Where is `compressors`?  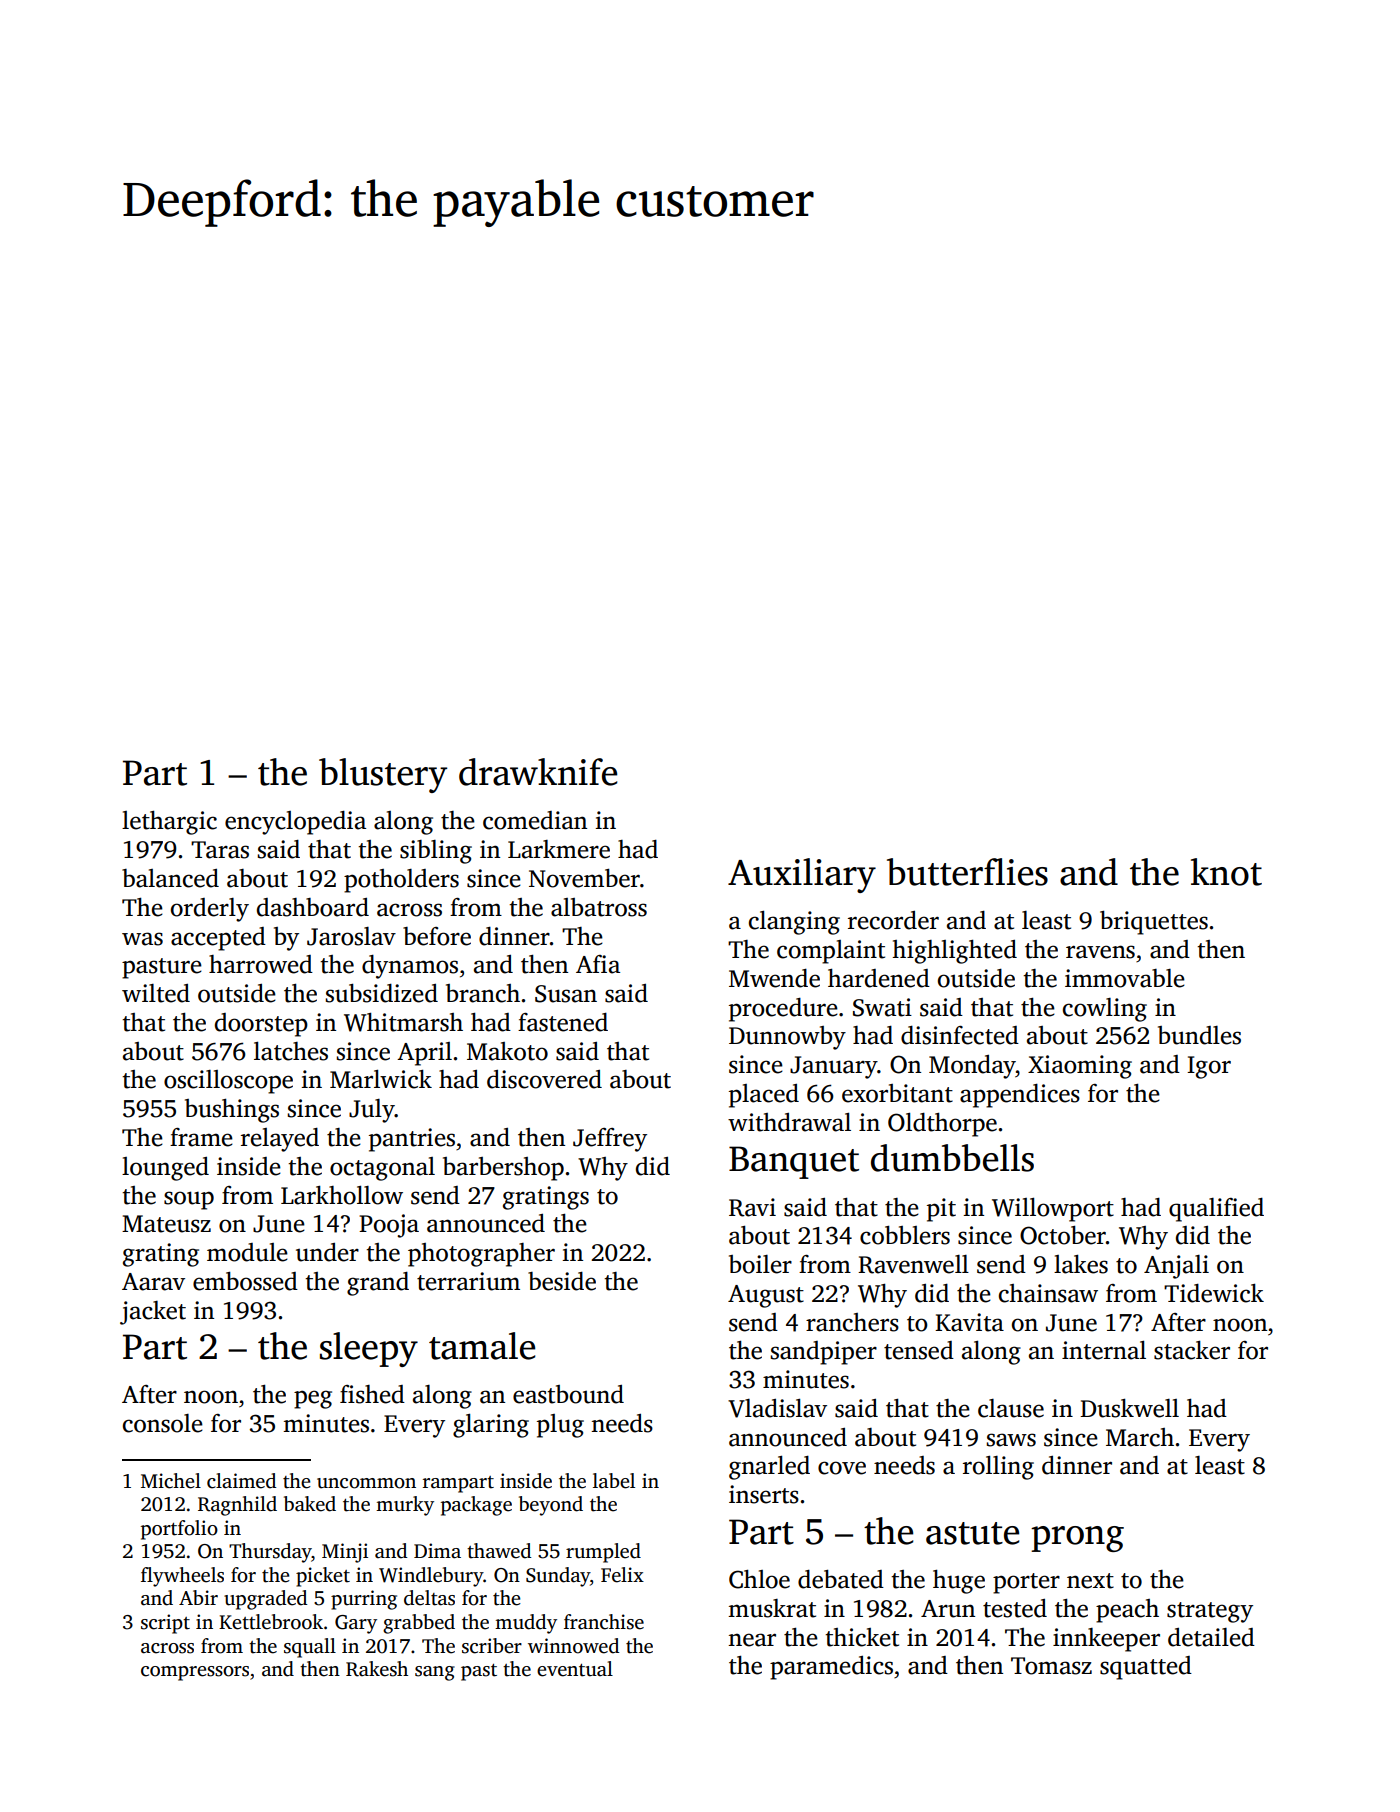 compressors is located at coordinates (195, 1673).
